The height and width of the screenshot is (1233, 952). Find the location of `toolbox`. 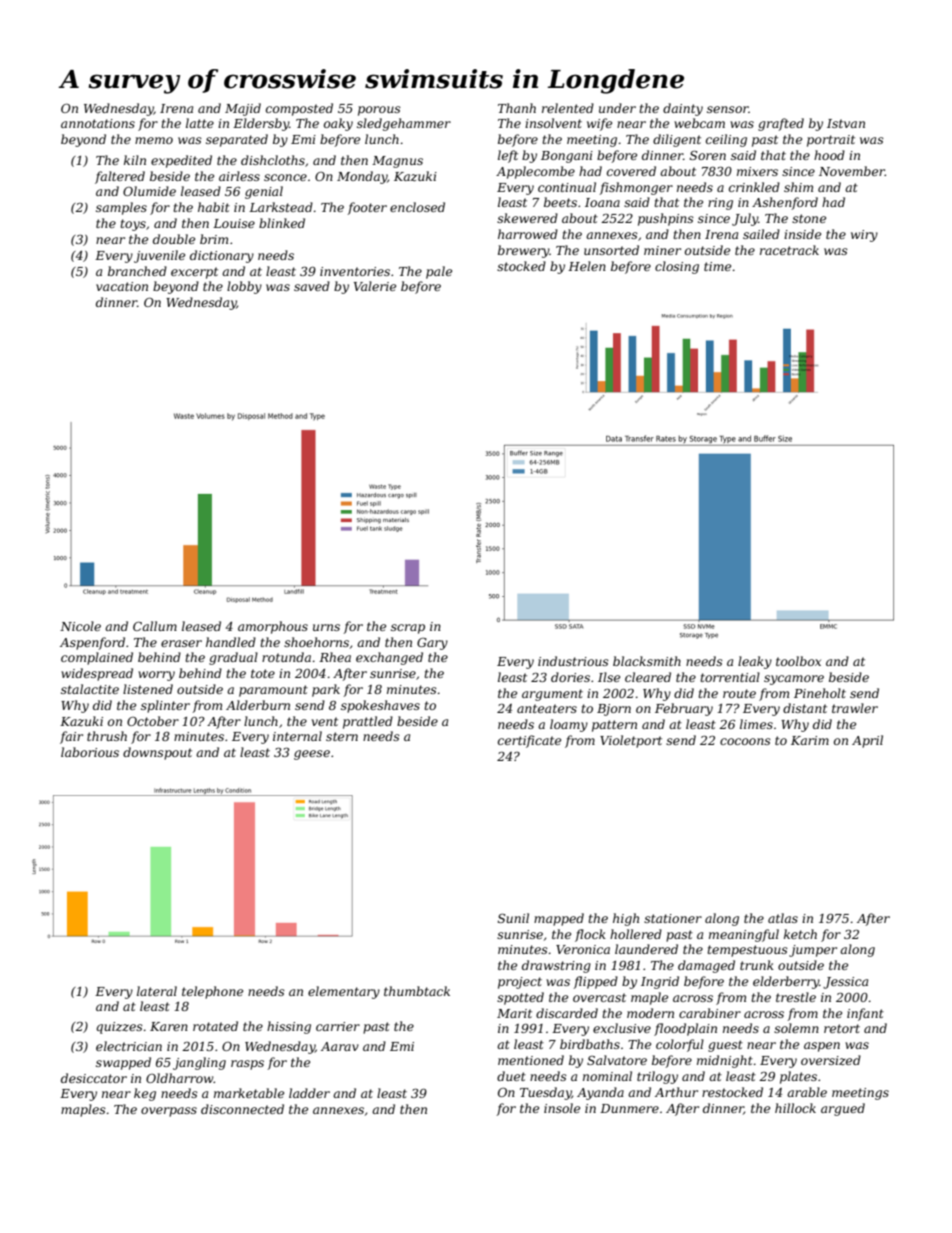

toolbox is located at coordinates (798, 661).
